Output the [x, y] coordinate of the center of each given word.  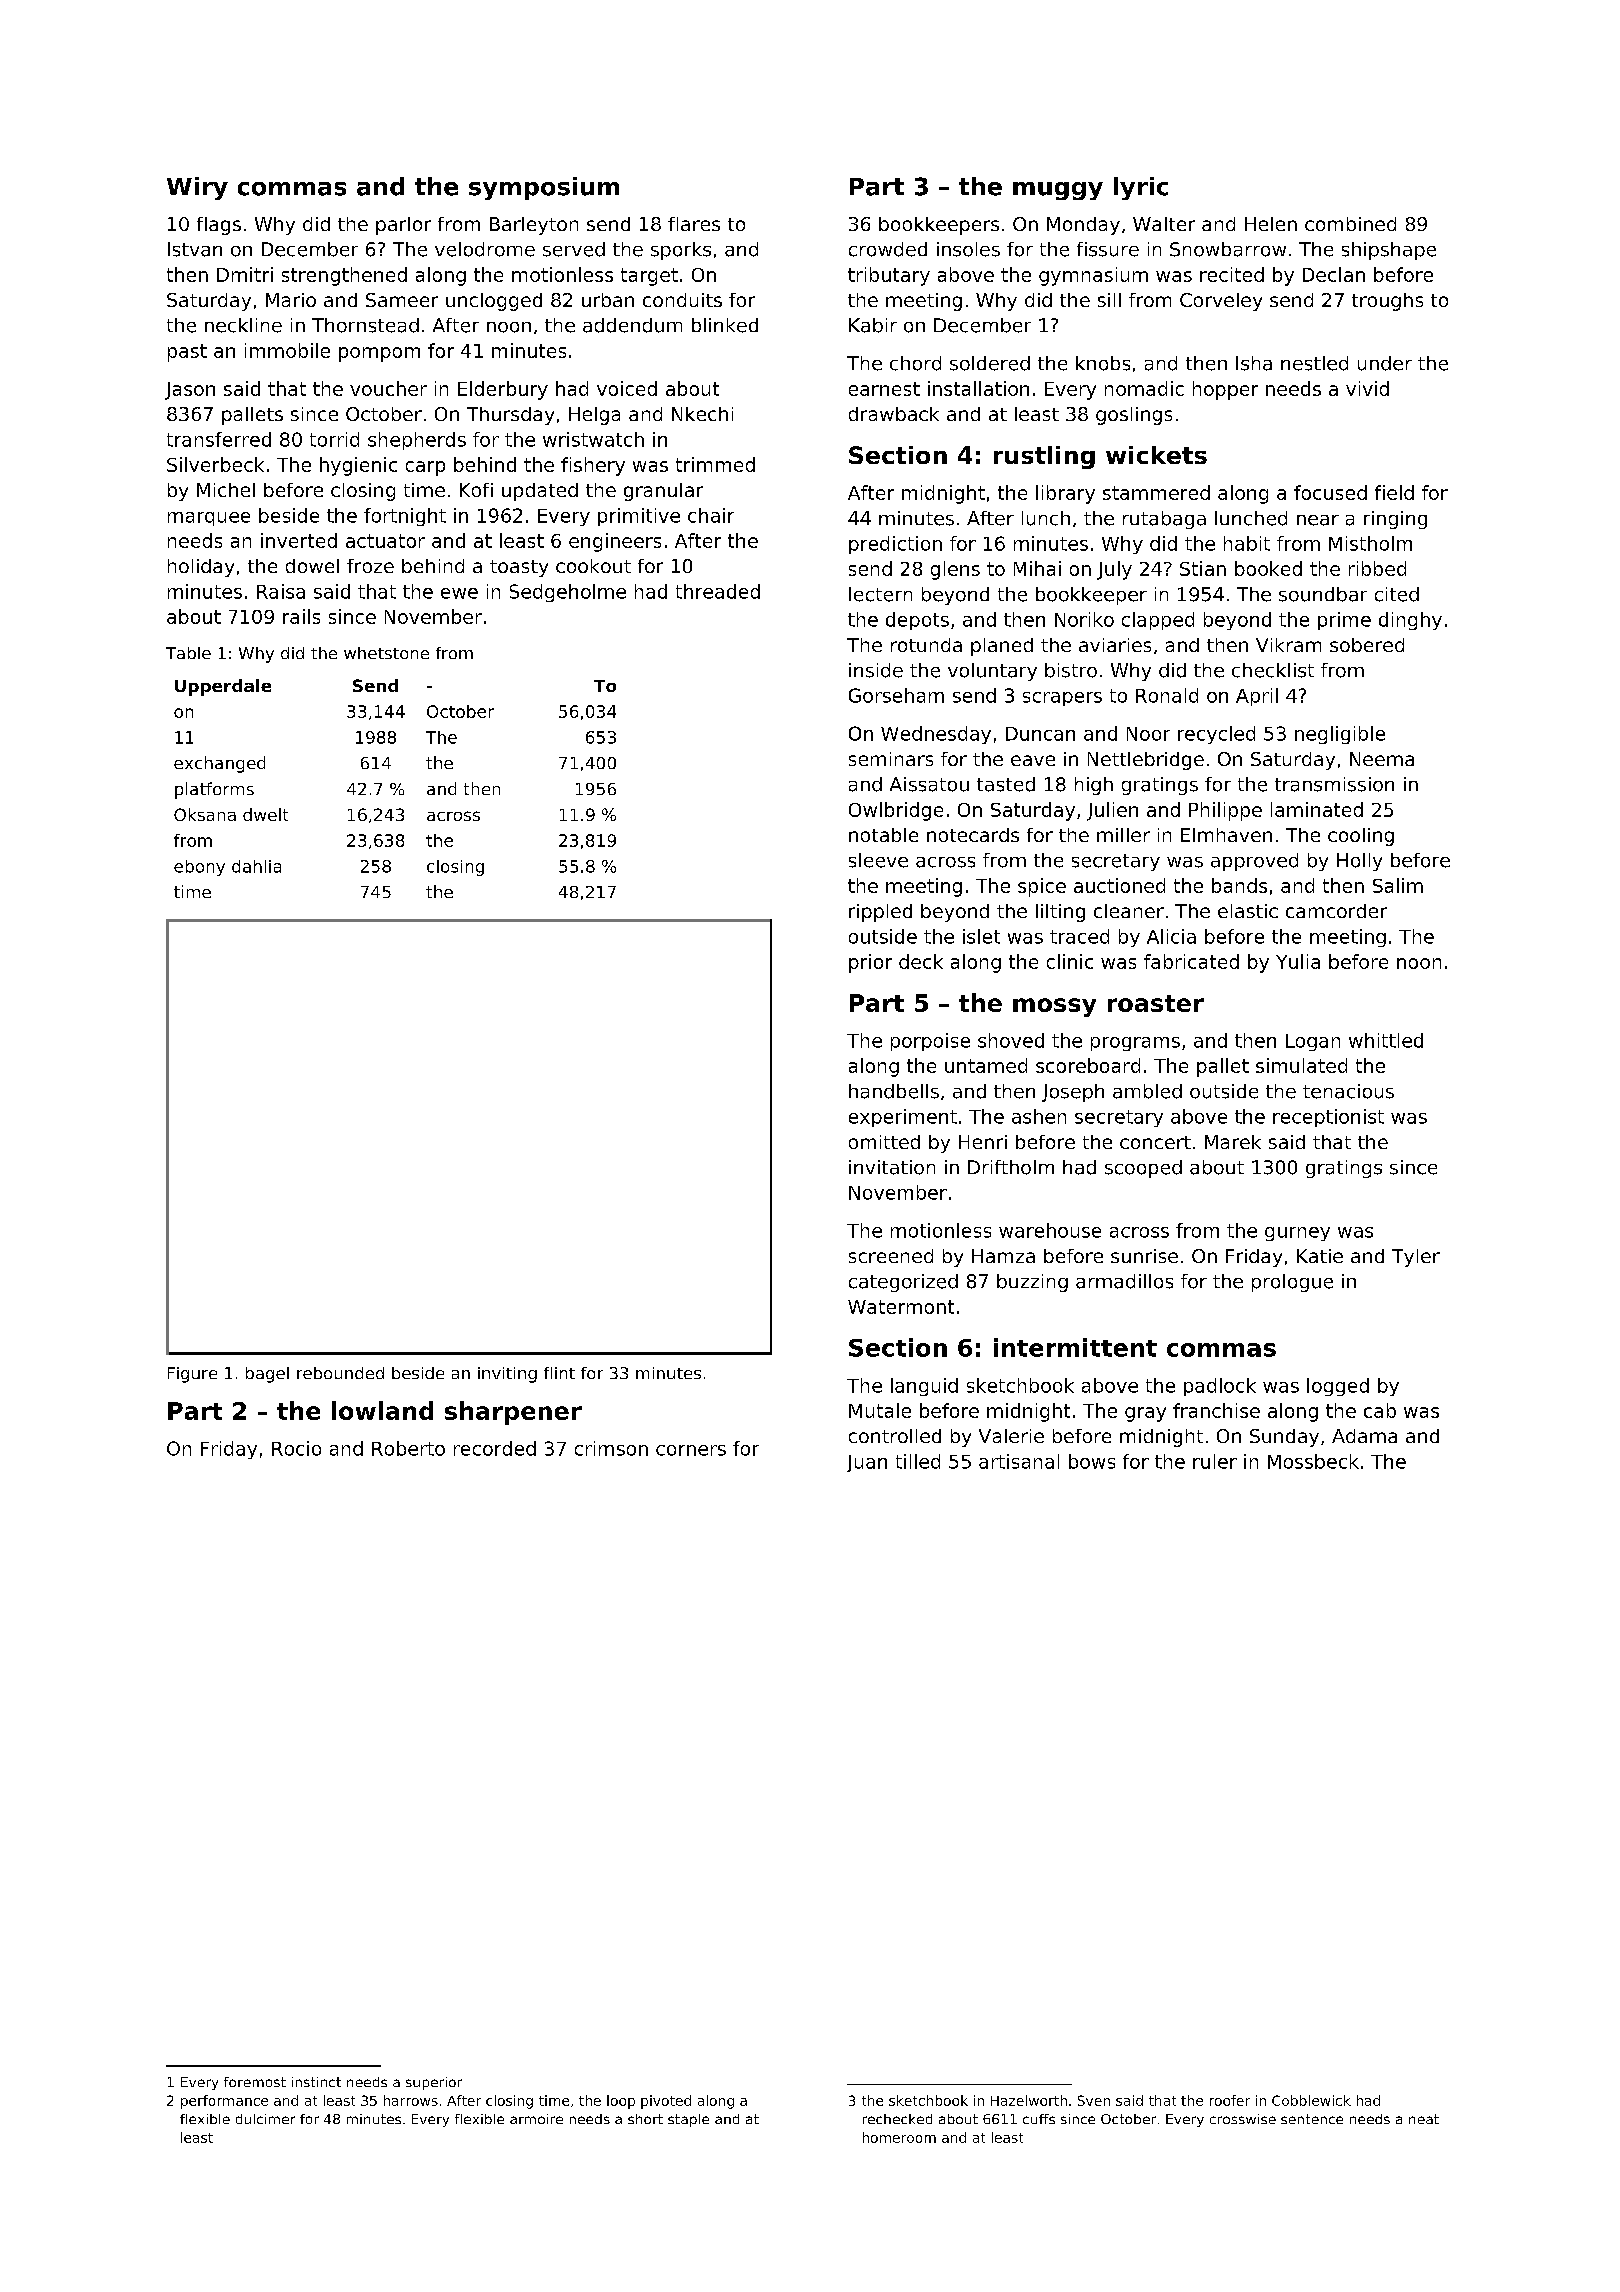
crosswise [1243, 2119]
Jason [190, 391]
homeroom [899, 2137]
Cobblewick [1311, 2100]
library [1065, 494]
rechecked [897, 2119]
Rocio [296, 1448]
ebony [199, 868]
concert [1155, 1142]
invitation [892, 1167]
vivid [1367, 388]
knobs [1103, 363]
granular [663, 492]
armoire [536, 2119]
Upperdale [223, 687]
